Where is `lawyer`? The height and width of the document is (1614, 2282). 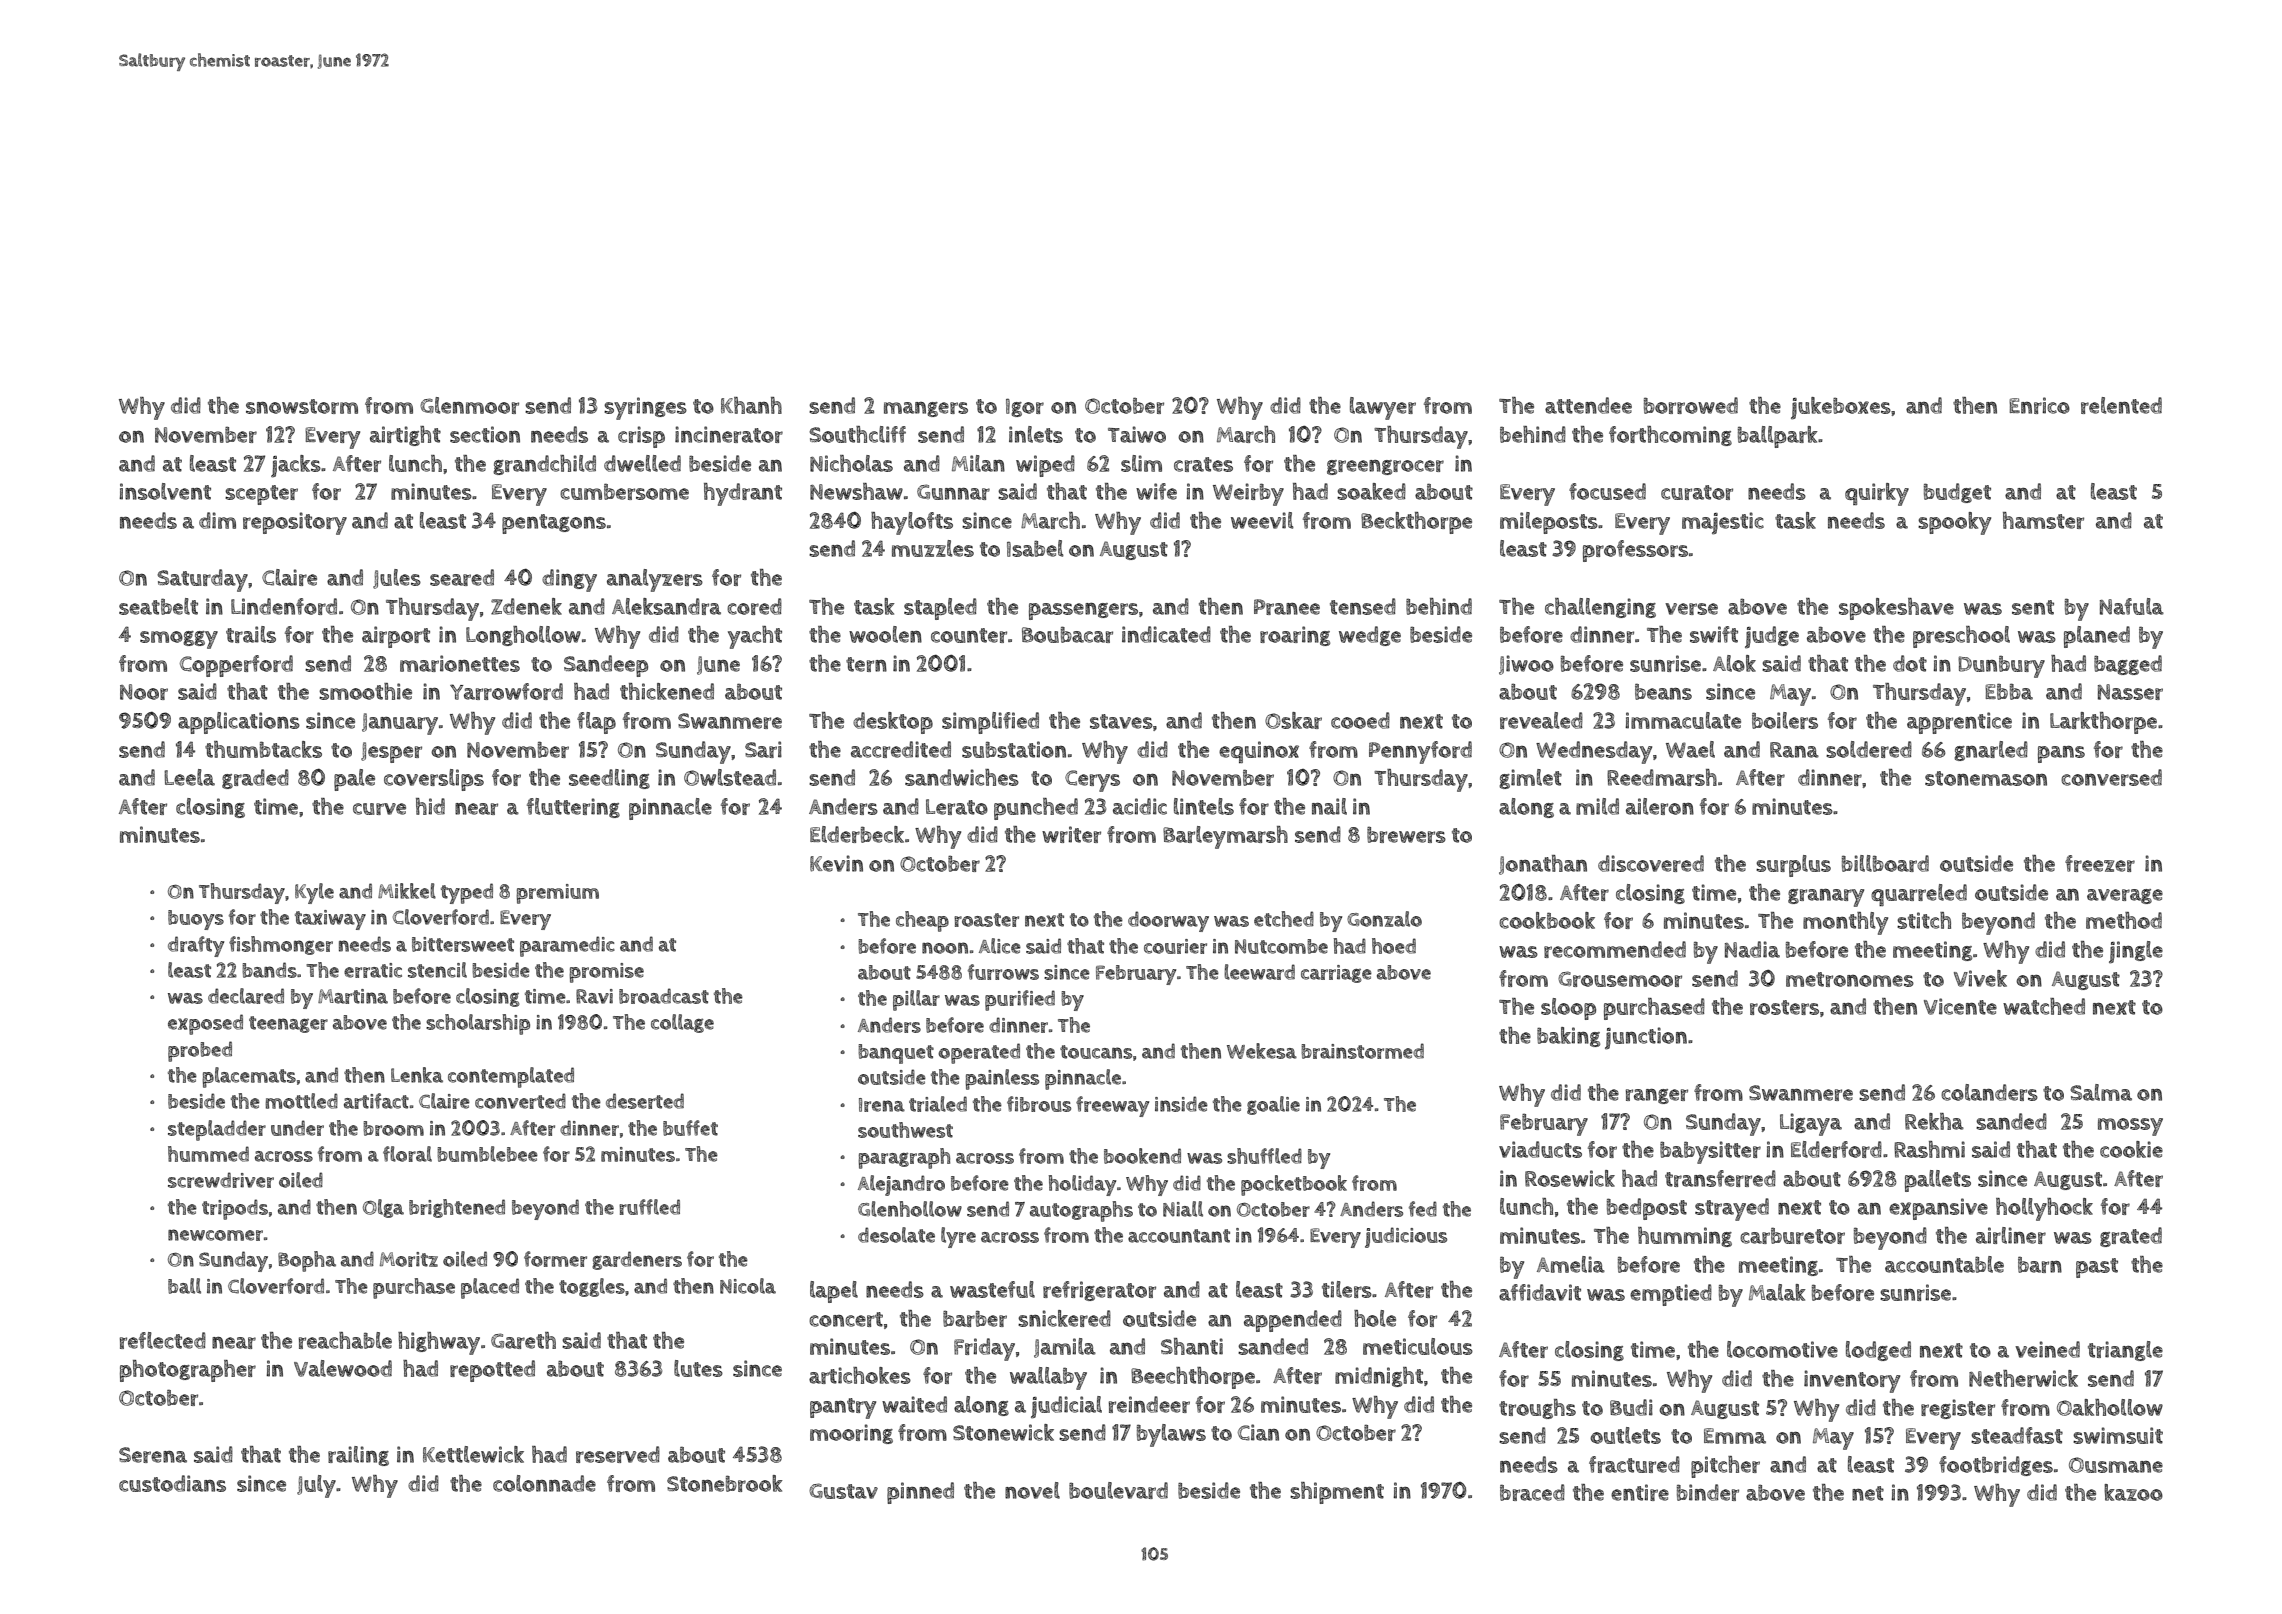
lawyer is located at coordinates (1383, 408).
